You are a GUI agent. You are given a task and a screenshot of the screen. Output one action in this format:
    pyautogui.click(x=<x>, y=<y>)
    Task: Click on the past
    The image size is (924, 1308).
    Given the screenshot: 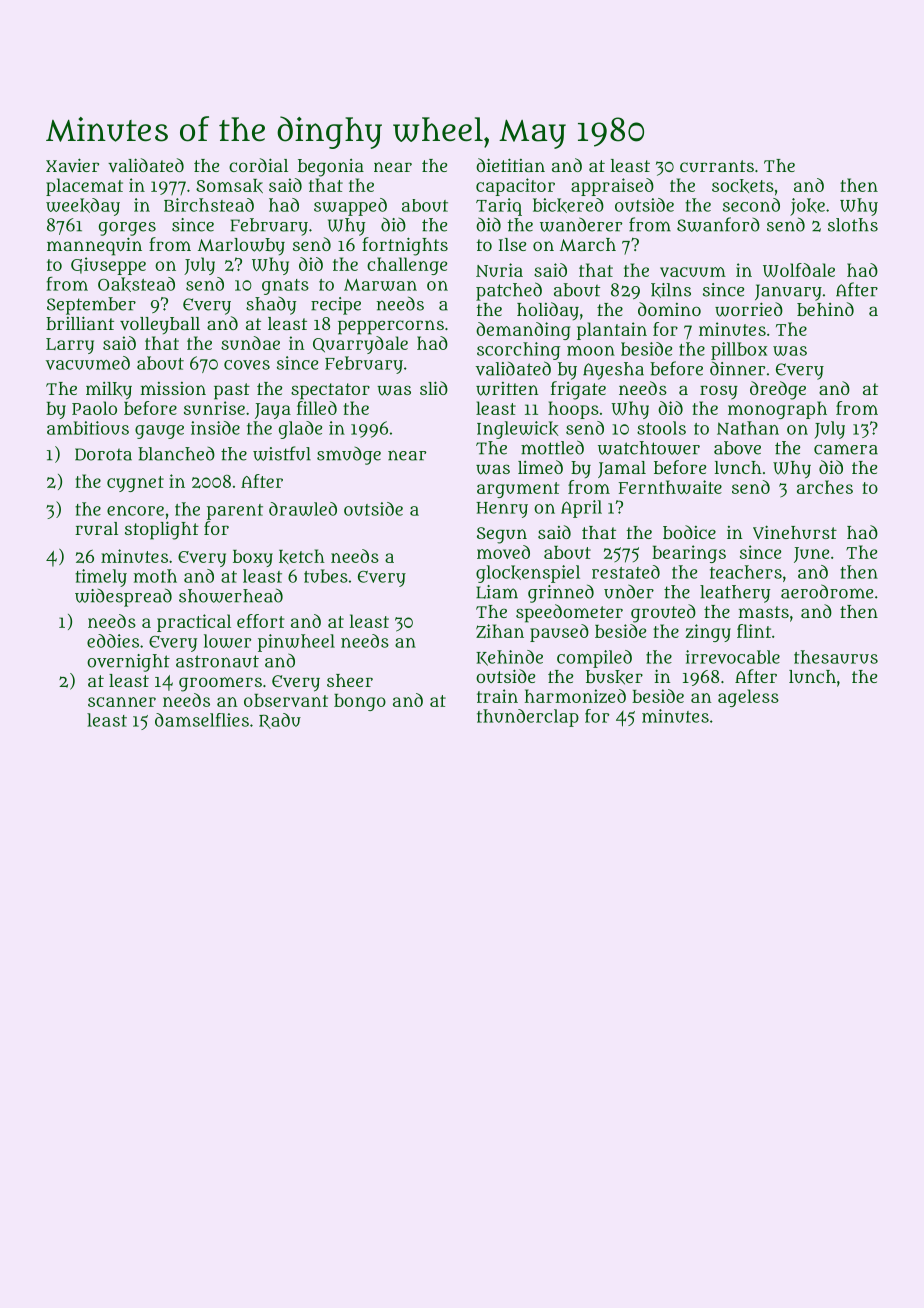 What is the action you would take?
    pyautogui.click(x=232, y=391)
